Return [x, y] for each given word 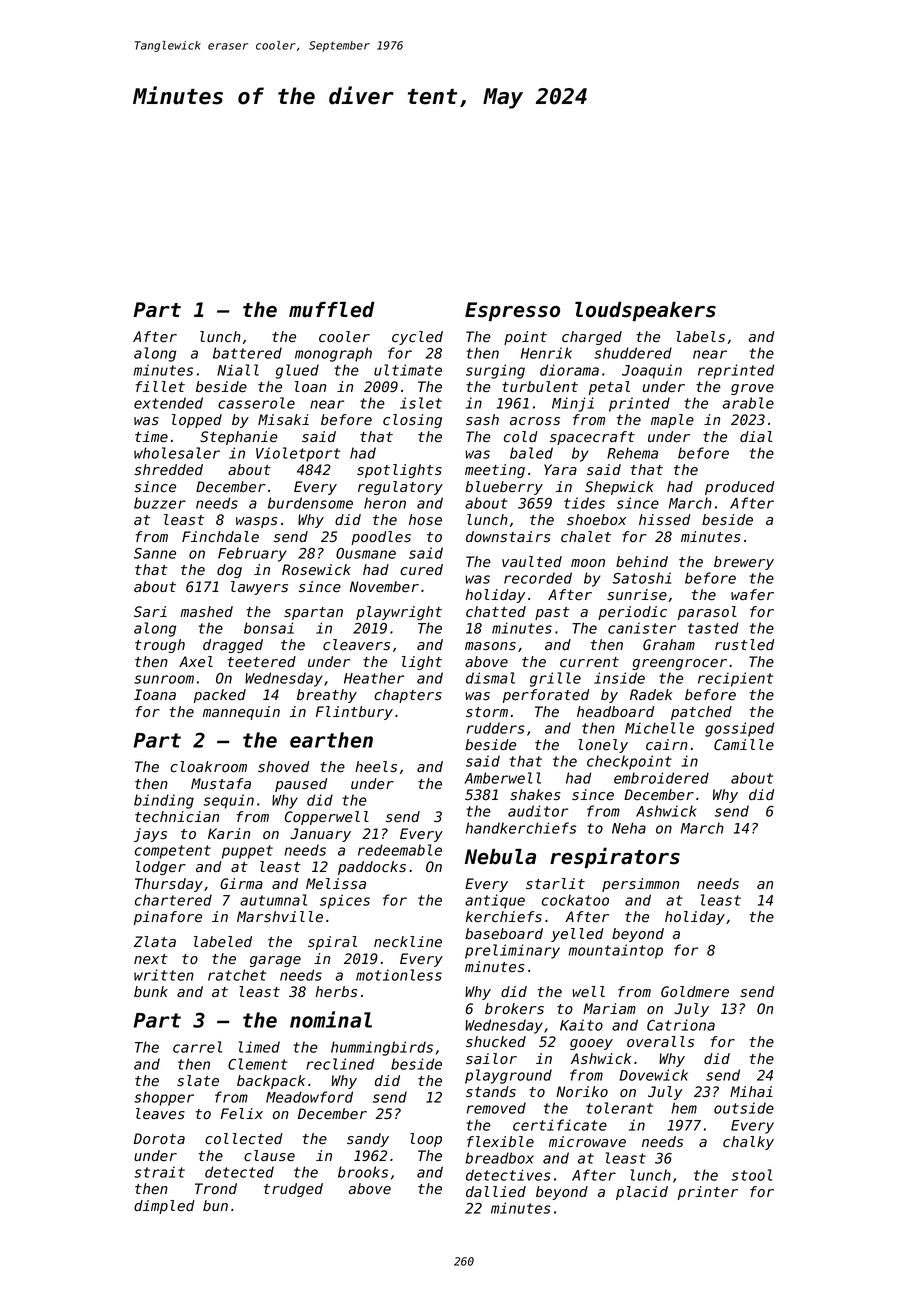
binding [164, 801]
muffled [332, 310]
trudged [293, 1190]
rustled [744, 644]
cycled [417, 338]
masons [490, 646]
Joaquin [652, 371]
